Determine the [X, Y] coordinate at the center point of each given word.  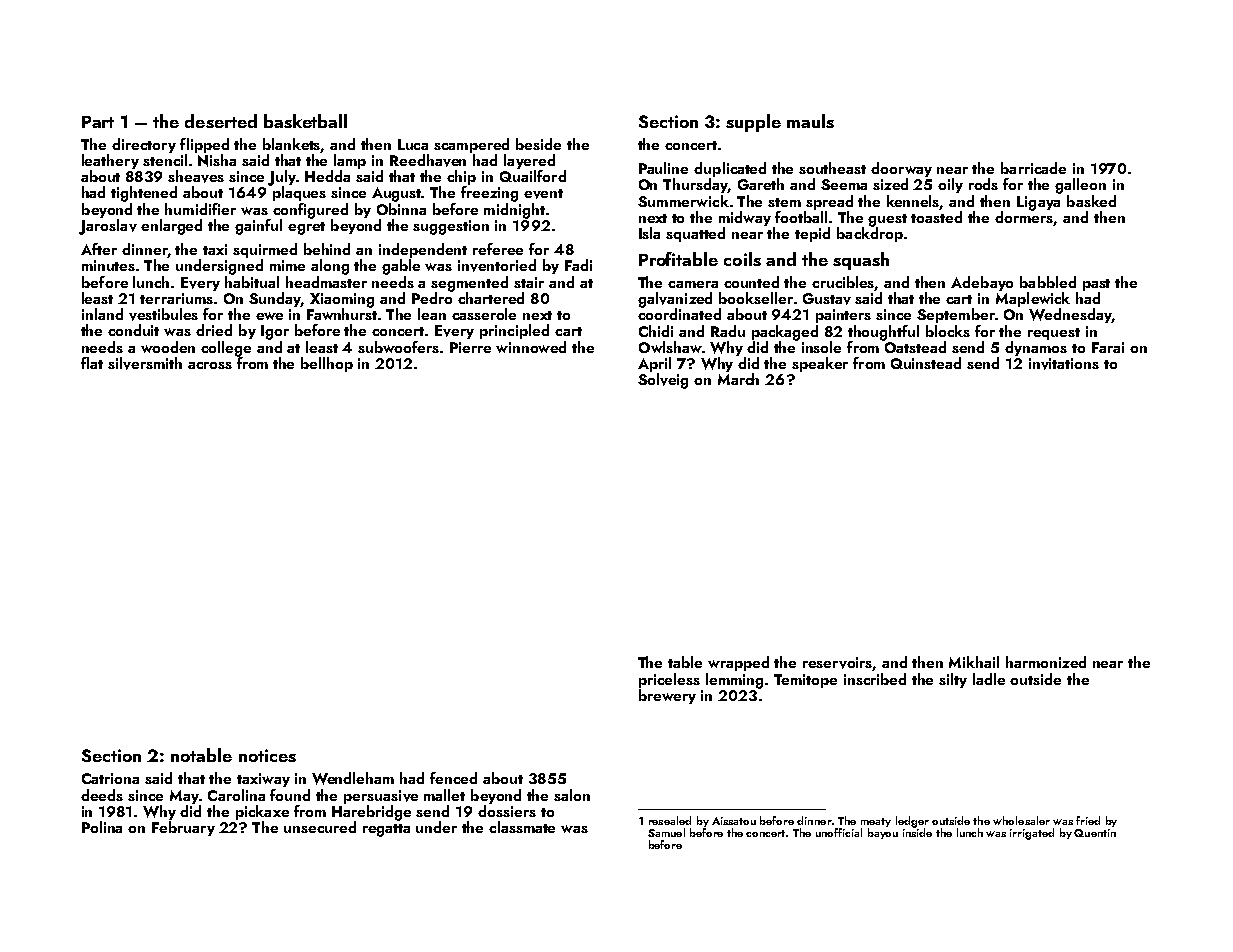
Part [98, 122]
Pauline [663, 168]
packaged [785, 333]
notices [267, 755]
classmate [522, 827]
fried [1088, 820]
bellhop [327, 364]
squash [861, 261]
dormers [1024, 218]
